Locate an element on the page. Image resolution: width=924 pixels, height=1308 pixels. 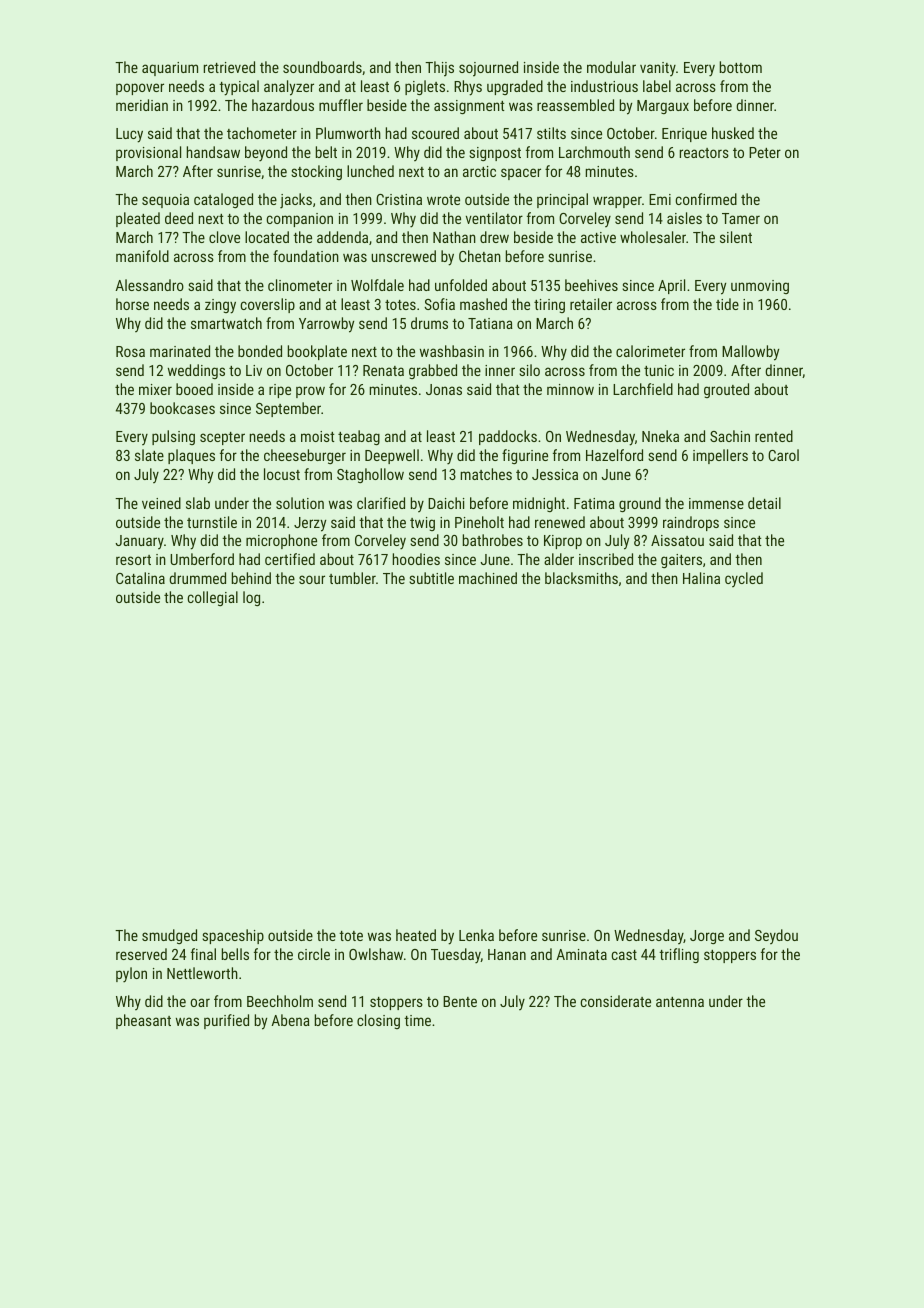
Thijs is located at coordinates (439, 69).
